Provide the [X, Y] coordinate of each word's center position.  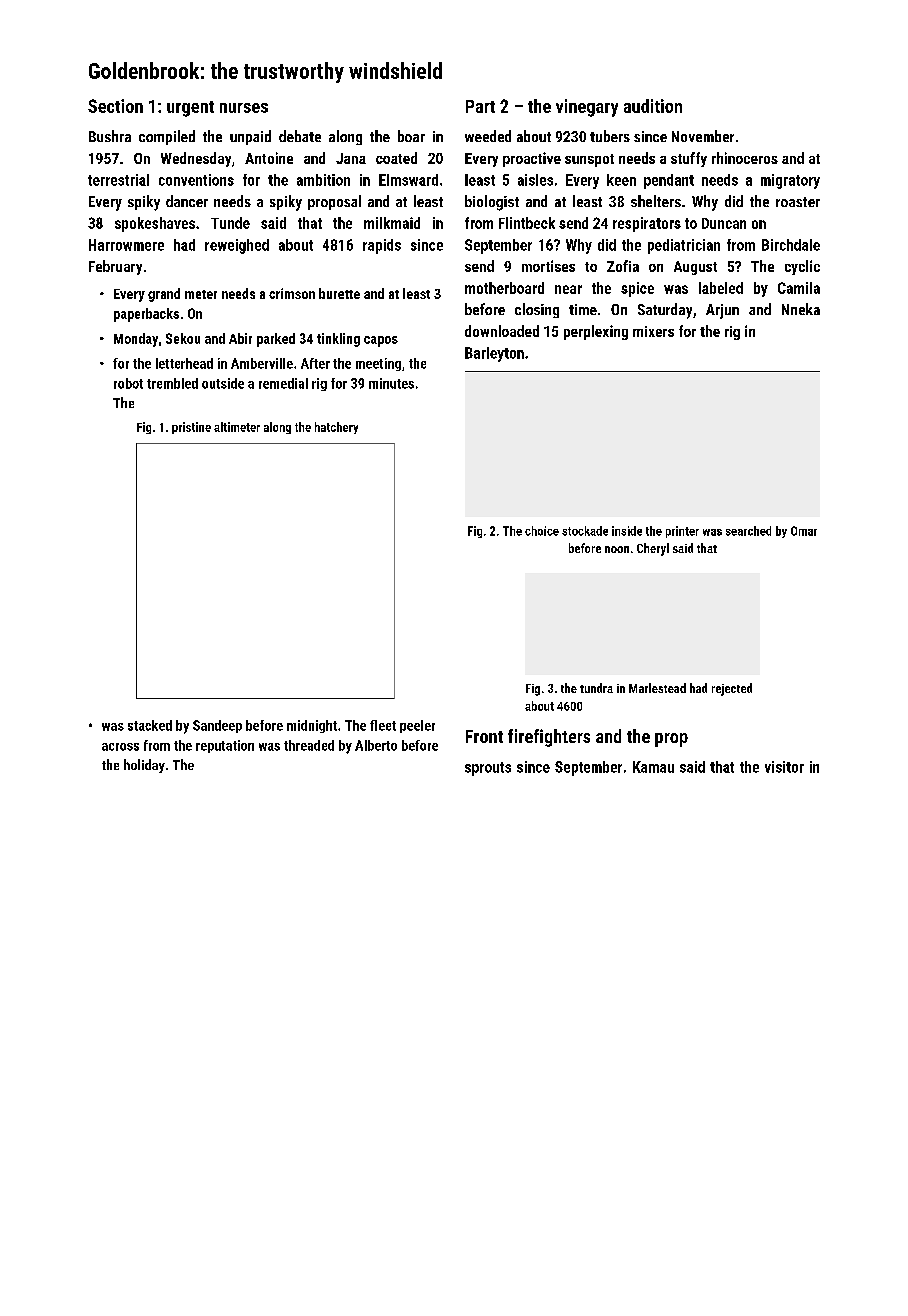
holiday [144, 766]
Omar [804, 531]
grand [164, 295]
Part [480, 106]
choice [542, 531]
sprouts [488, 769]
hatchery [336, 428]
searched [748, 531]
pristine [191, 428]
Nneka [801, 309]
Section [115, 106]
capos [381, 341]
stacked [150, 725]
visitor [784, 767]
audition [653, 106]
